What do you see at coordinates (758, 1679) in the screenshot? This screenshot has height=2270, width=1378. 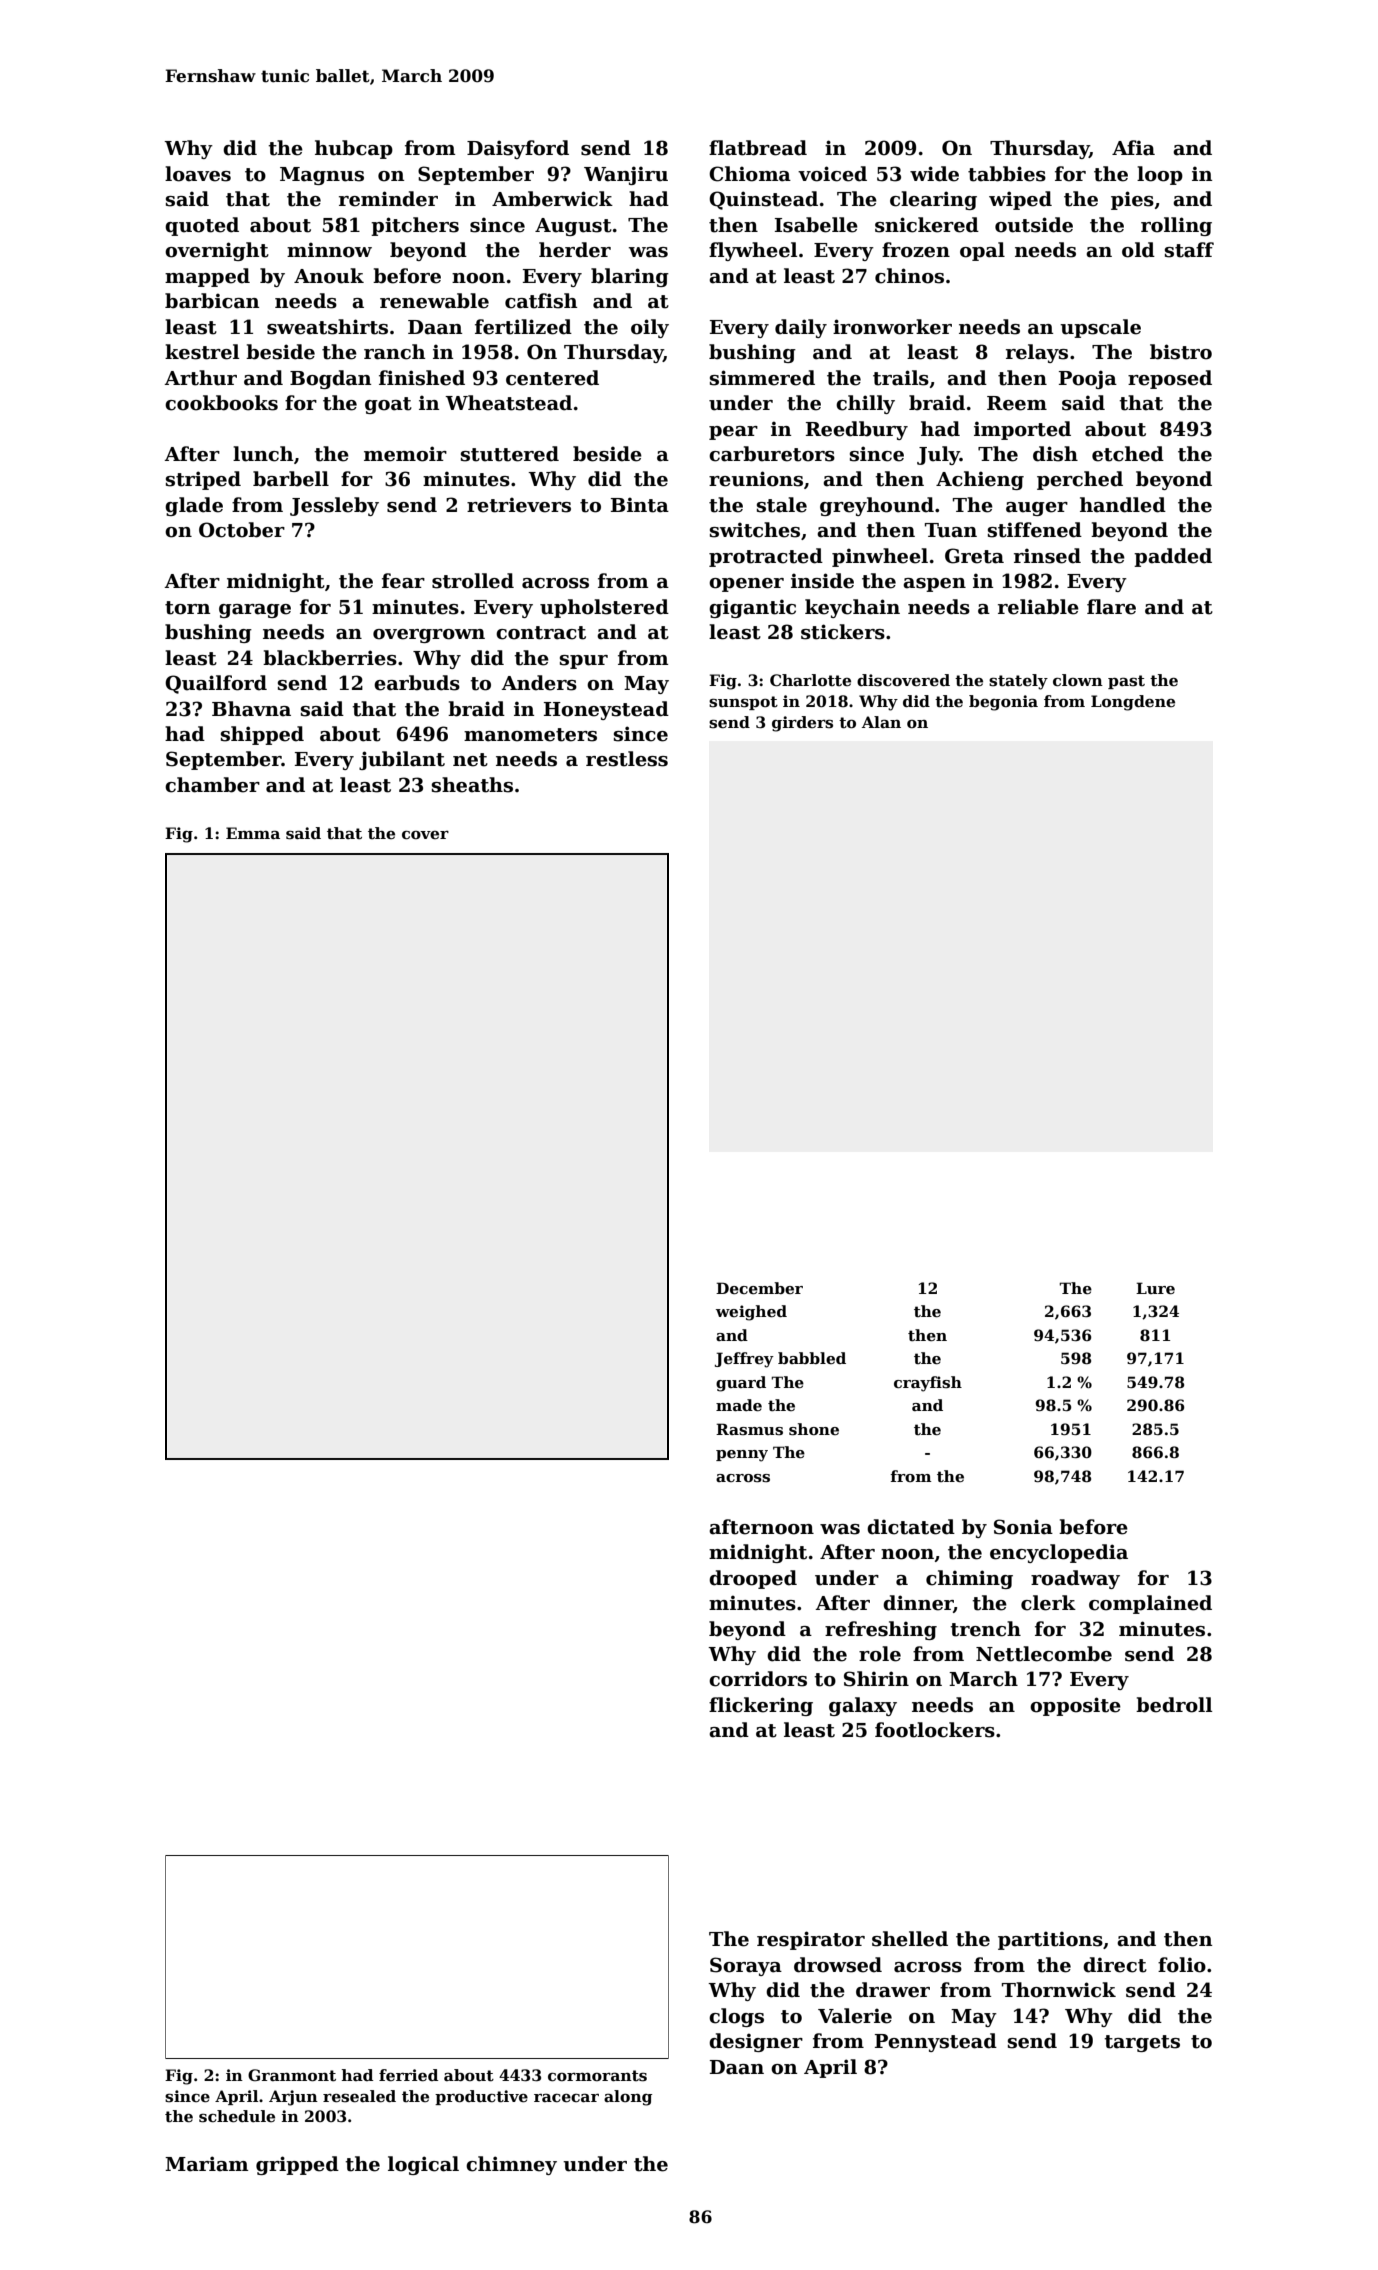 I see `corridors` at bounding box center [758, 1679].
